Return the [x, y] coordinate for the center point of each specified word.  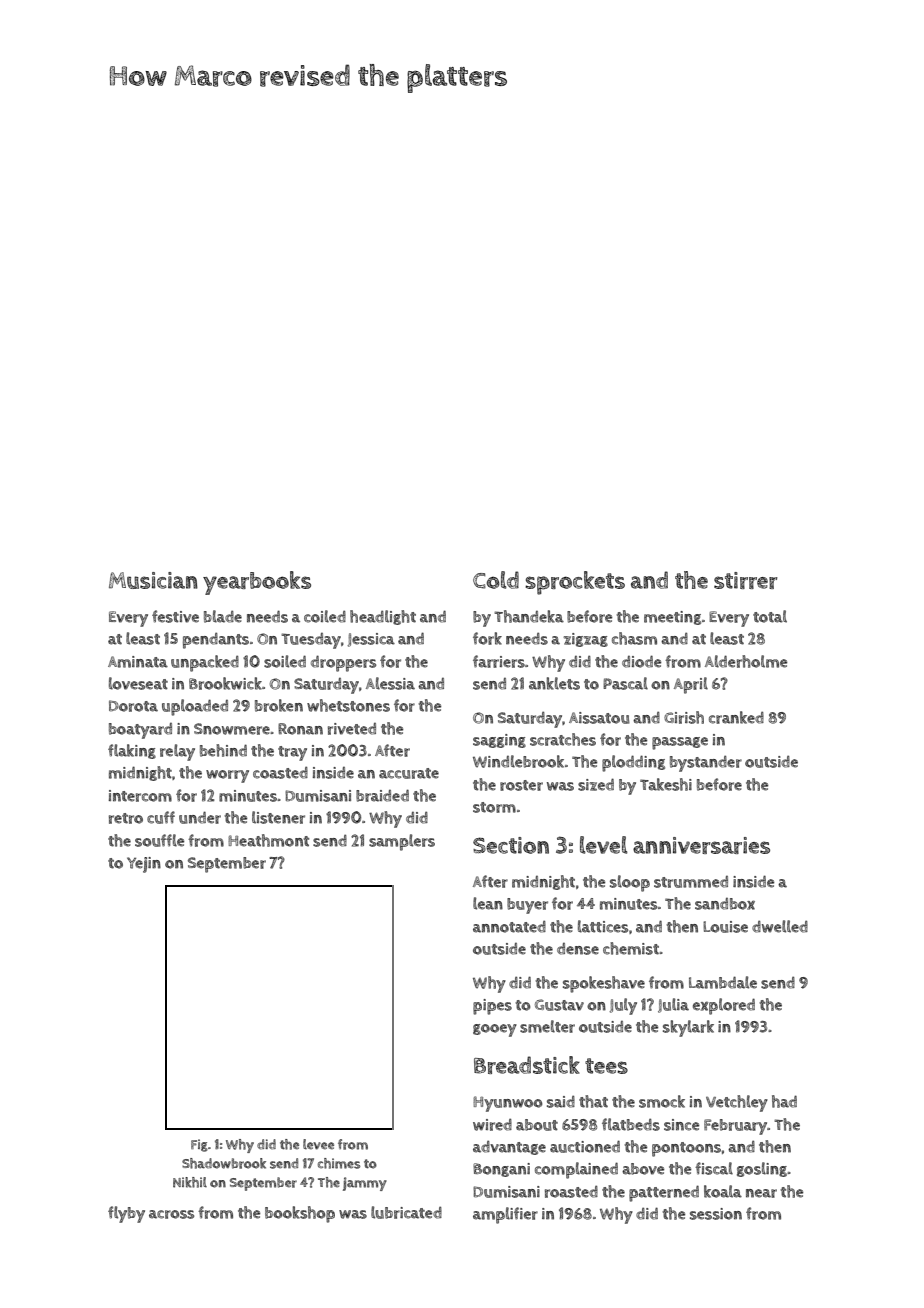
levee [318, 1144]
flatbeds [631, 1124]
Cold [496, 580]
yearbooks [257, 583]
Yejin [144, 865]
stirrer [746, 580]
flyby [126, 1214]
